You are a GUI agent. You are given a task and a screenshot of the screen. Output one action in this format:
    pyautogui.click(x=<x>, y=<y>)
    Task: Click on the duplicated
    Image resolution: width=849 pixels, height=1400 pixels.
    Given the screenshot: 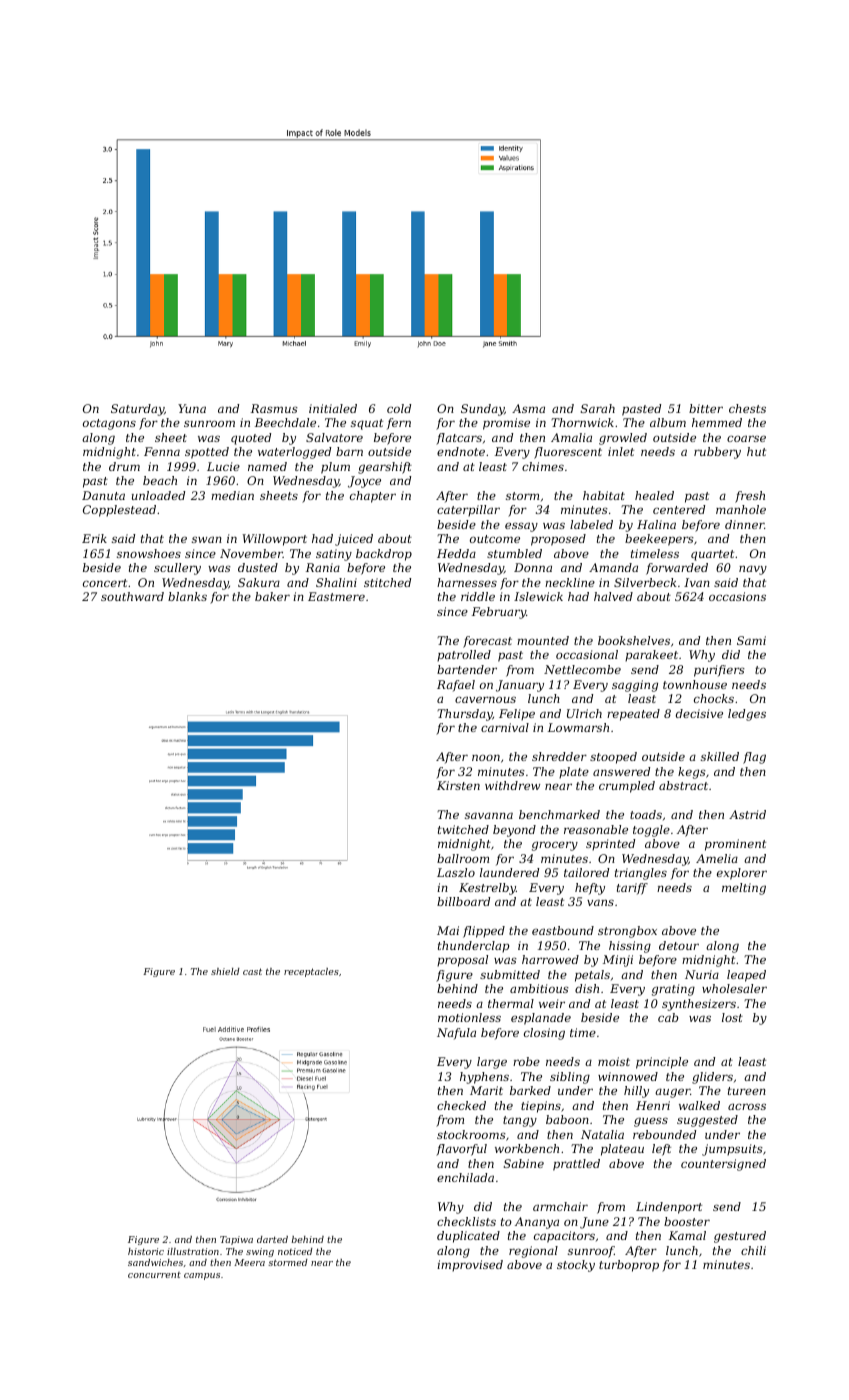 What is the action you would take?
    pyautogui.click(x=468, y=1237)
